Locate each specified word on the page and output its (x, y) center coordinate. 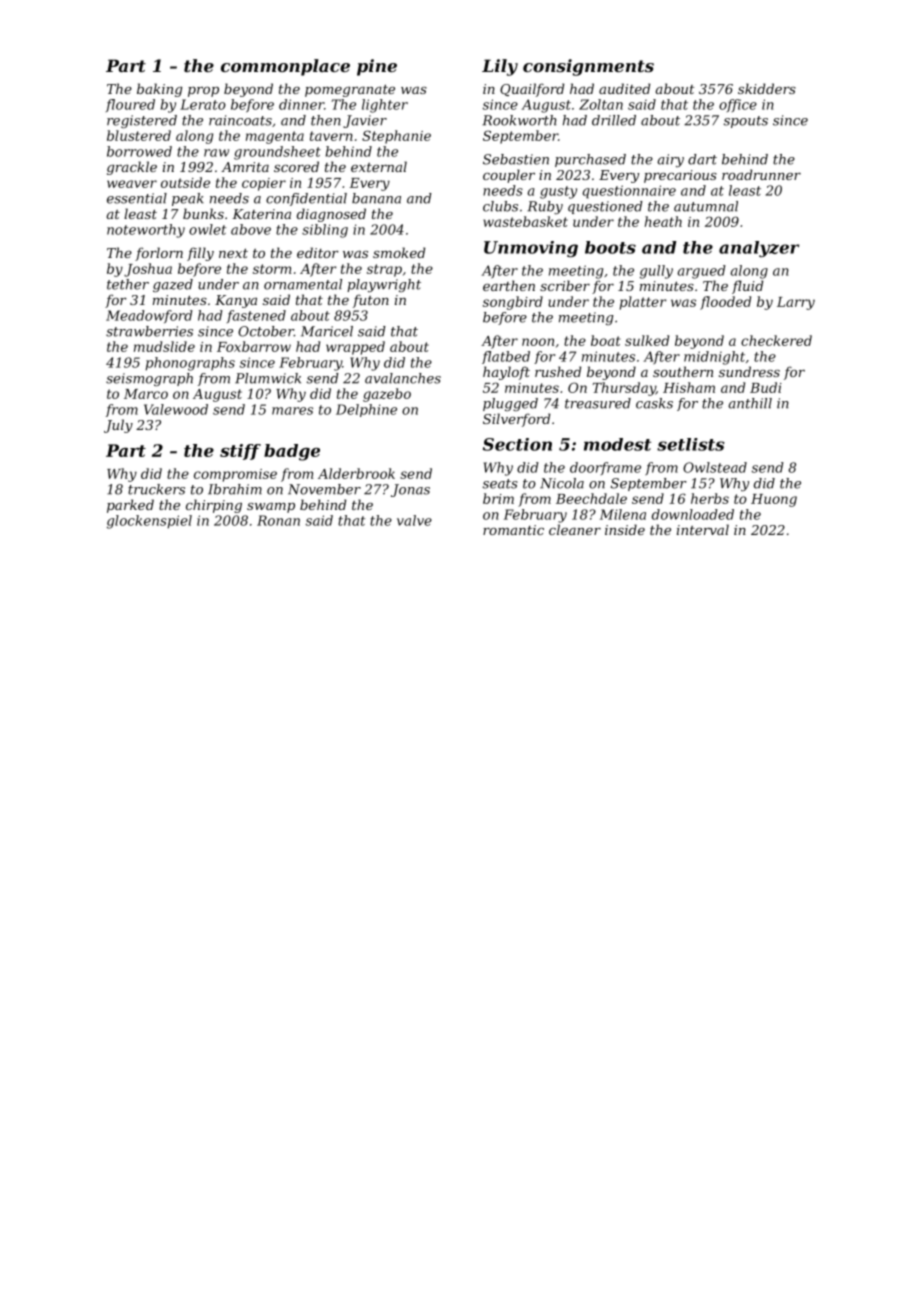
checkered (776, 340)
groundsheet (277, 153)
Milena (623, 514)
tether (128, 284)
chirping (214, 506)
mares (292, 411)
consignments (588, 67)
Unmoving (531, 249)
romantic (513, 530)
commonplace (285, 67)
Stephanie (396, 137)
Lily (500, 67)
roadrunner (761, 174)
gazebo (387, 395)
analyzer (759, 249)
